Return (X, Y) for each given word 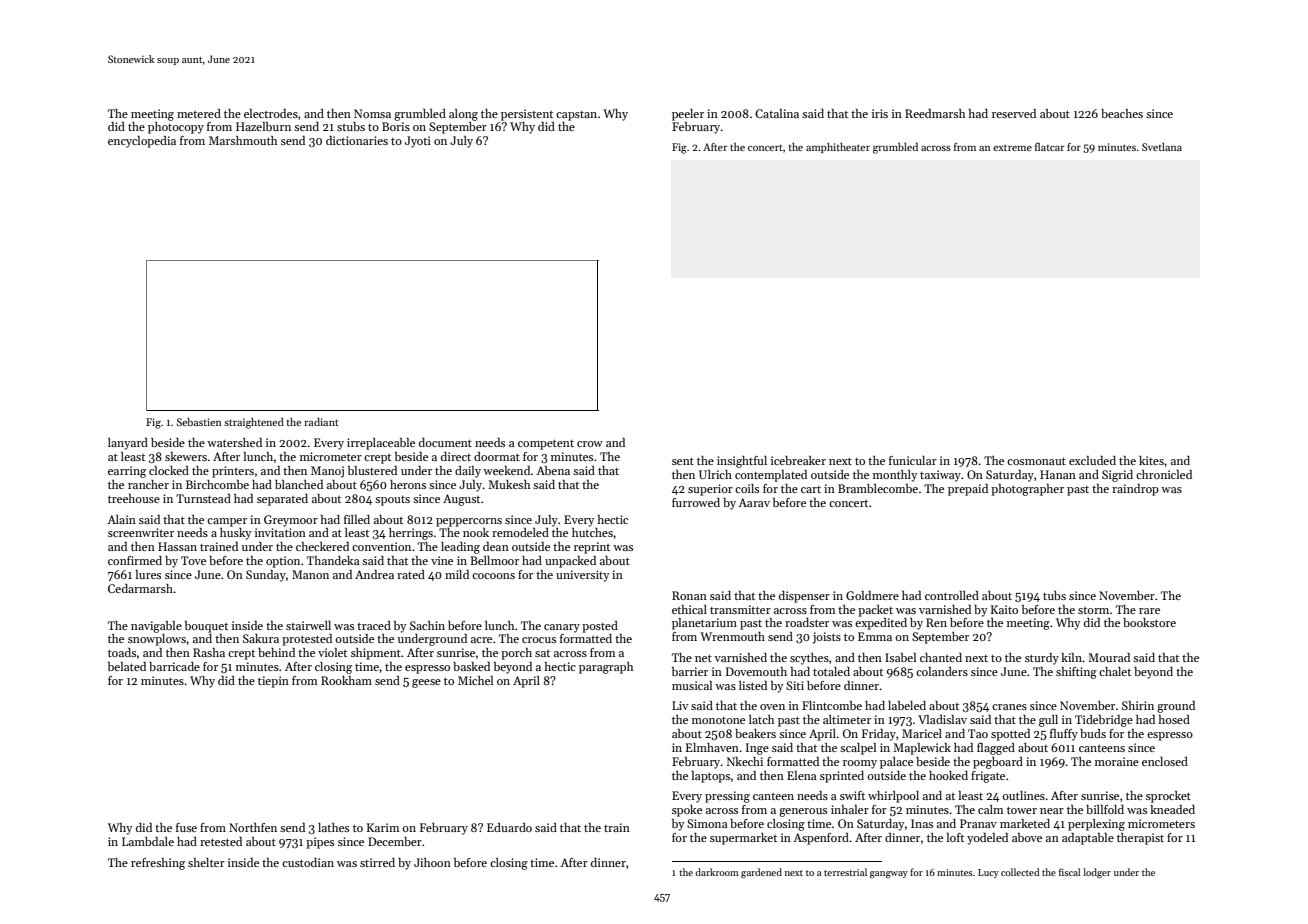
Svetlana (1162, 147)
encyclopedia (142, 142)
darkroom (717, 872)
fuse (186, 827)
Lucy (988, 873)
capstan (576, 116)
